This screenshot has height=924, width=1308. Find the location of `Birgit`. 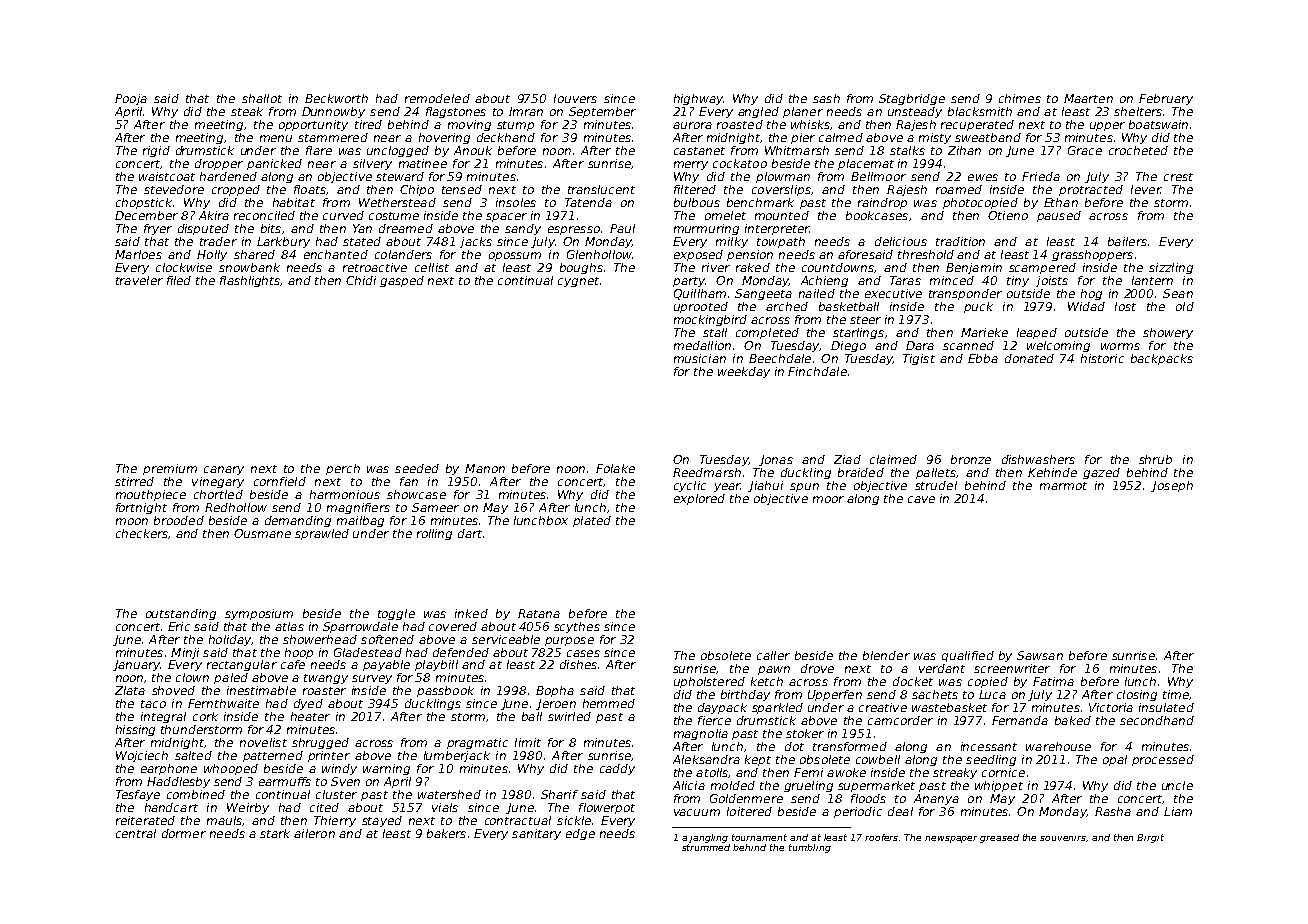

Birgit is located at coordinates (1150, 838).
